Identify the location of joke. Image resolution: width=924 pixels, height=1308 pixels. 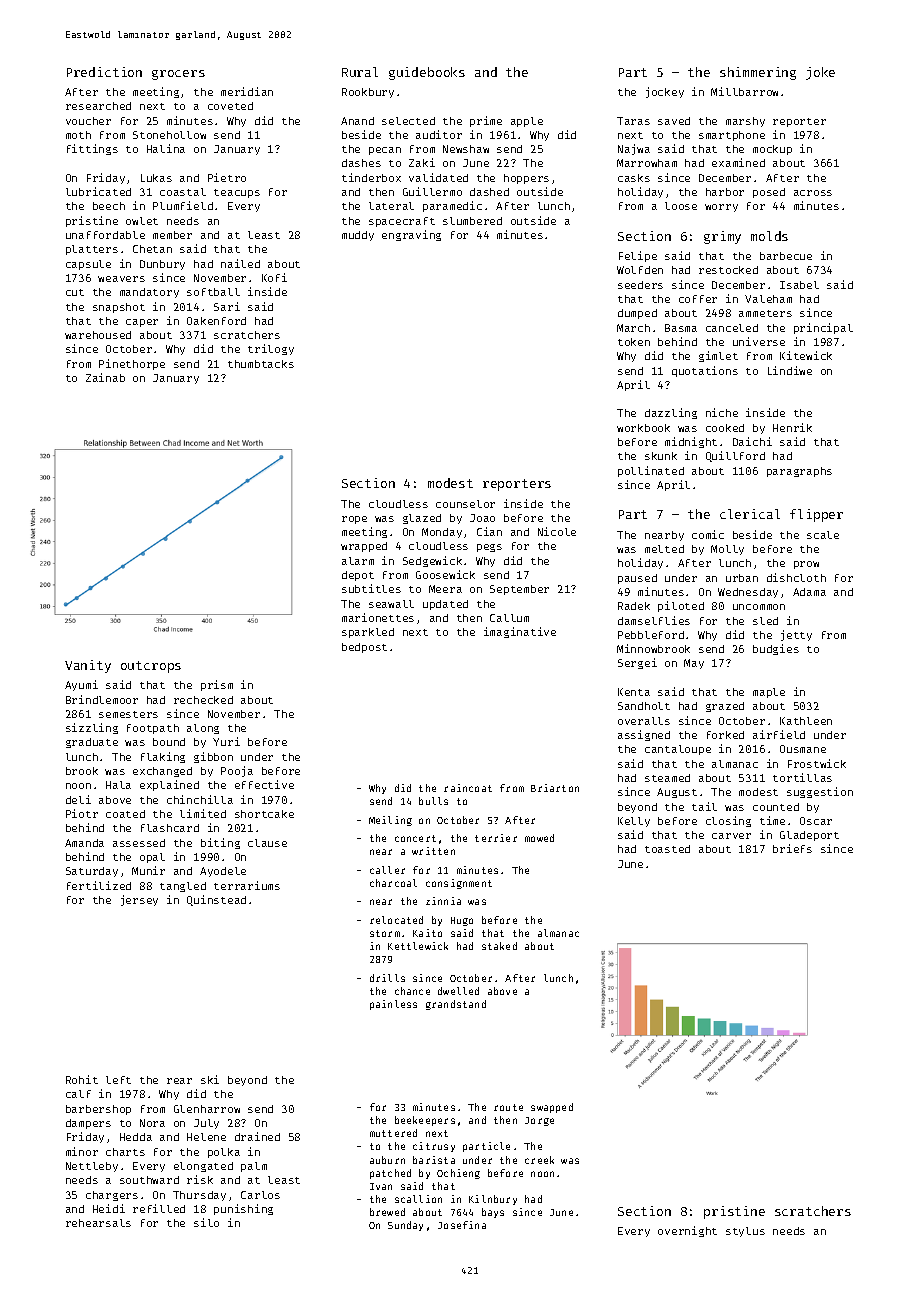
(820, 73).
